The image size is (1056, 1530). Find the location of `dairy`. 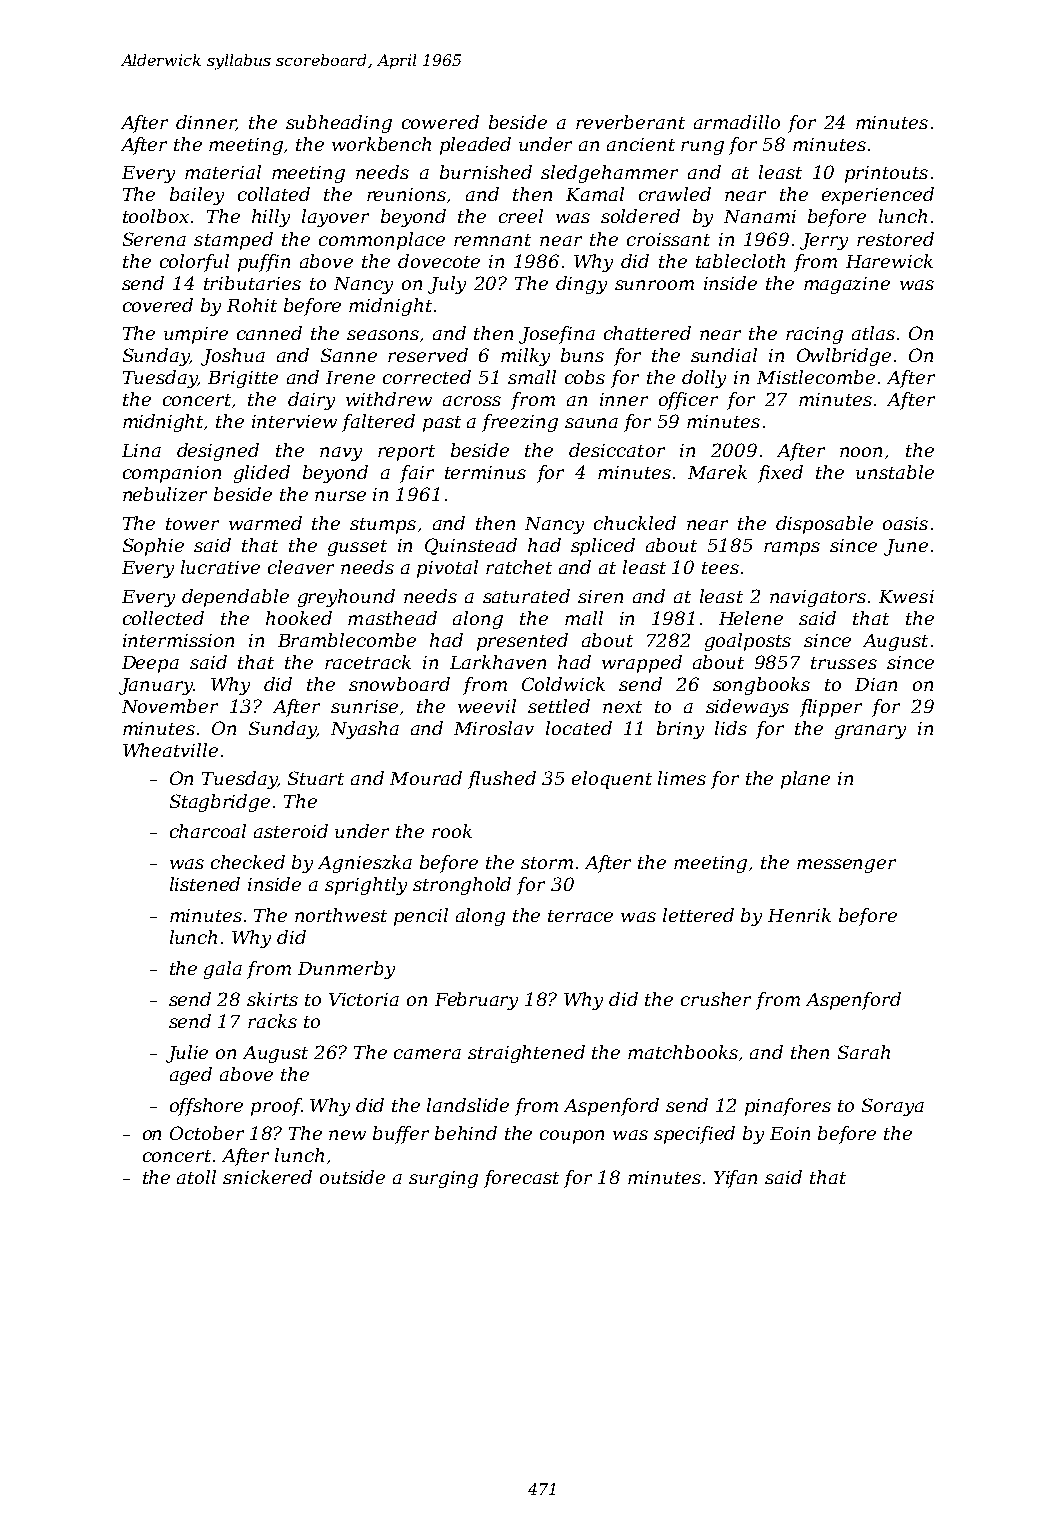

dairy is located at coordinates (311, 401).
